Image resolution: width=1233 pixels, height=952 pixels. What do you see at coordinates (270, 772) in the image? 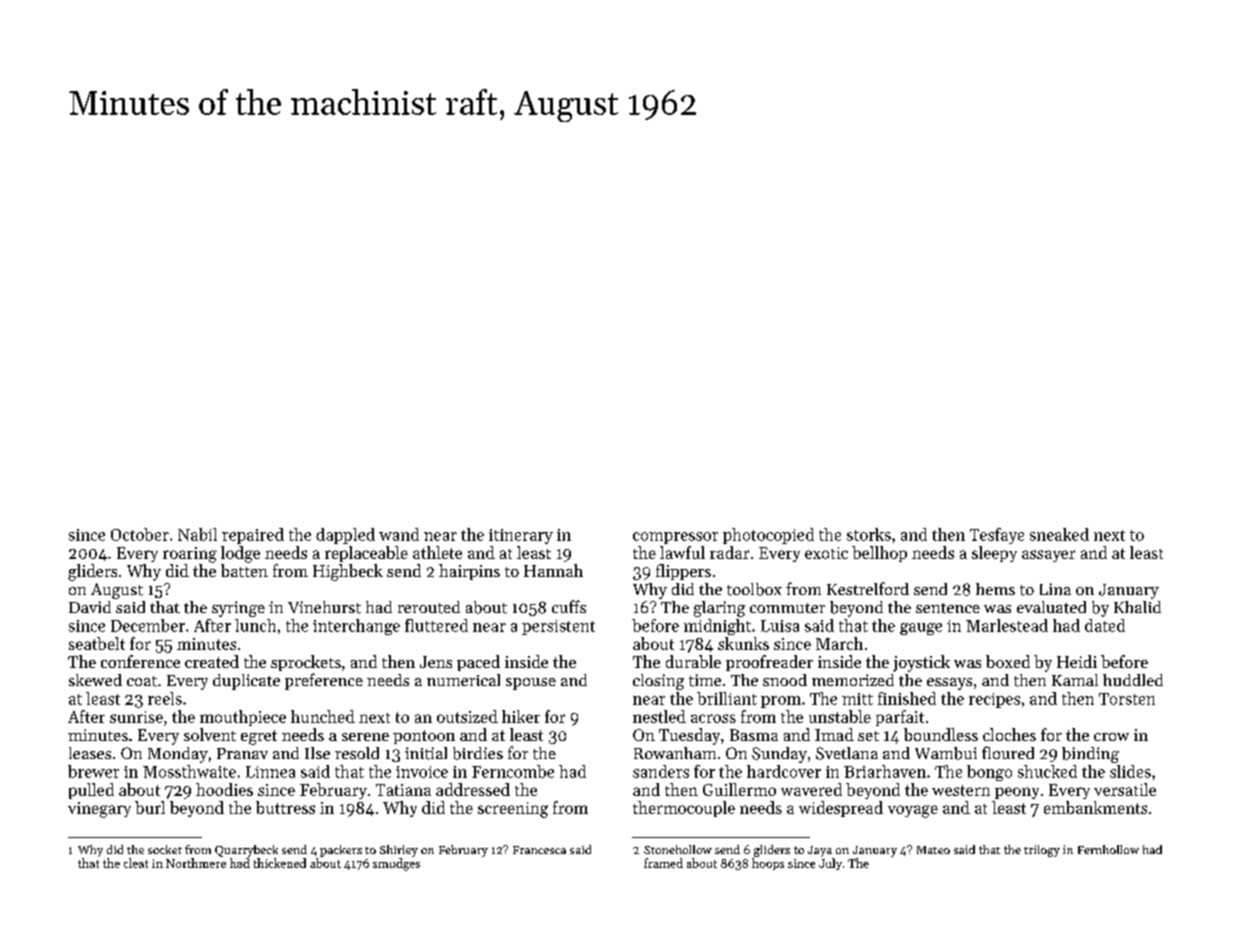
I see `Linnea` at bounding box center [270, 772].
